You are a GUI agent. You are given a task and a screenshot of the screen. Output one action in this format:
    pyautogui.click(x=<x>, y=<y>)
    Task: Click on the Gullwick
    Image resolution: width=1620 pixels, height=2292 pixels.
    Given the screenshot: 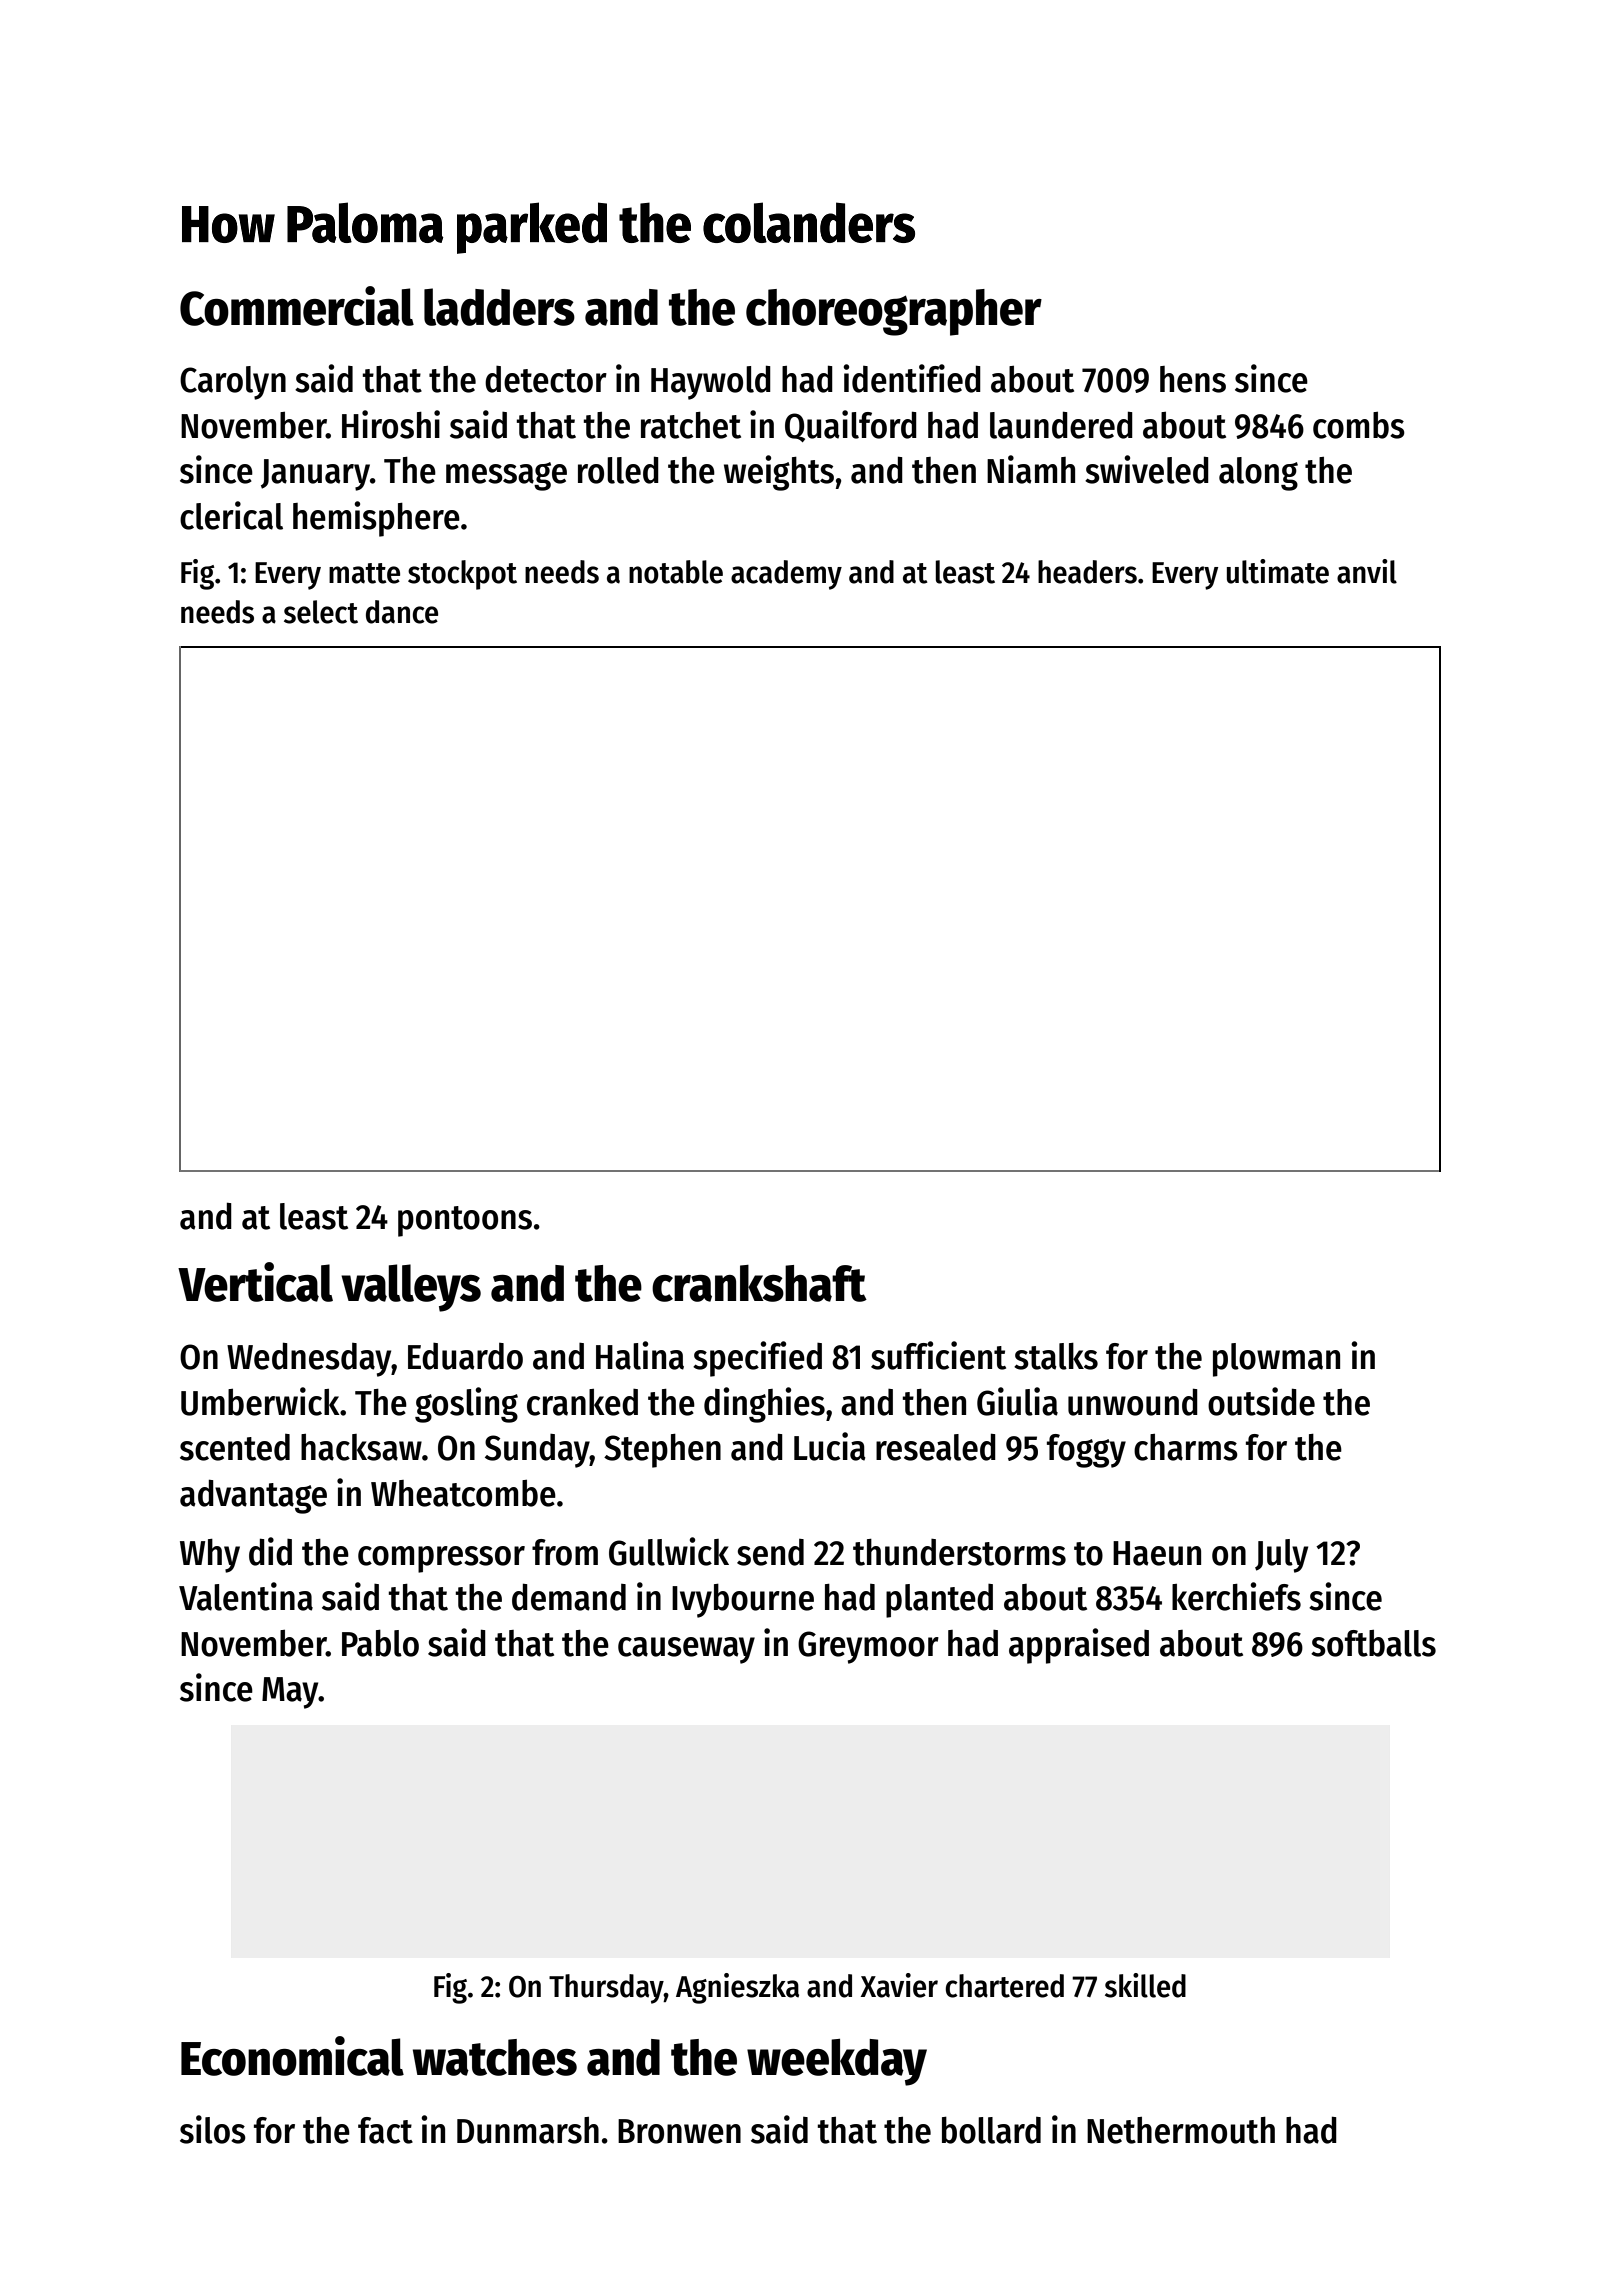 What is the action you would take?
    pyautogui.click(x=669, y=1551)
